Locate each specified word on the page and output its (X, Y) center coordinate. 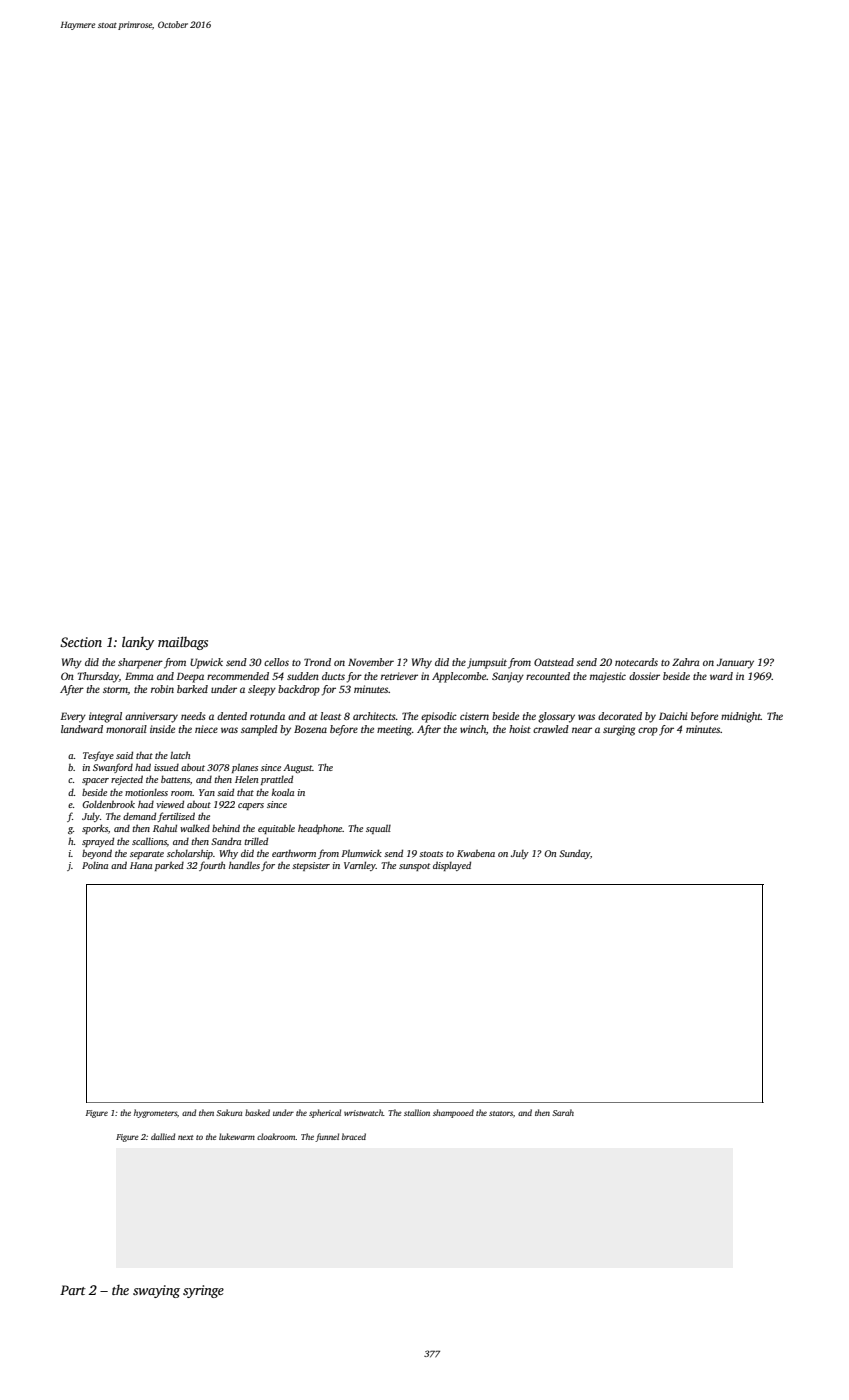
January (735, 663)
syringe (203, 1291)
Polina (95, 865)
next (186, 1137)
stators (501, 1113)
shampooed (453, 1113)
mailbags (183, 643)
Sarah (563, 1112)
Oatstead (554, 662)
